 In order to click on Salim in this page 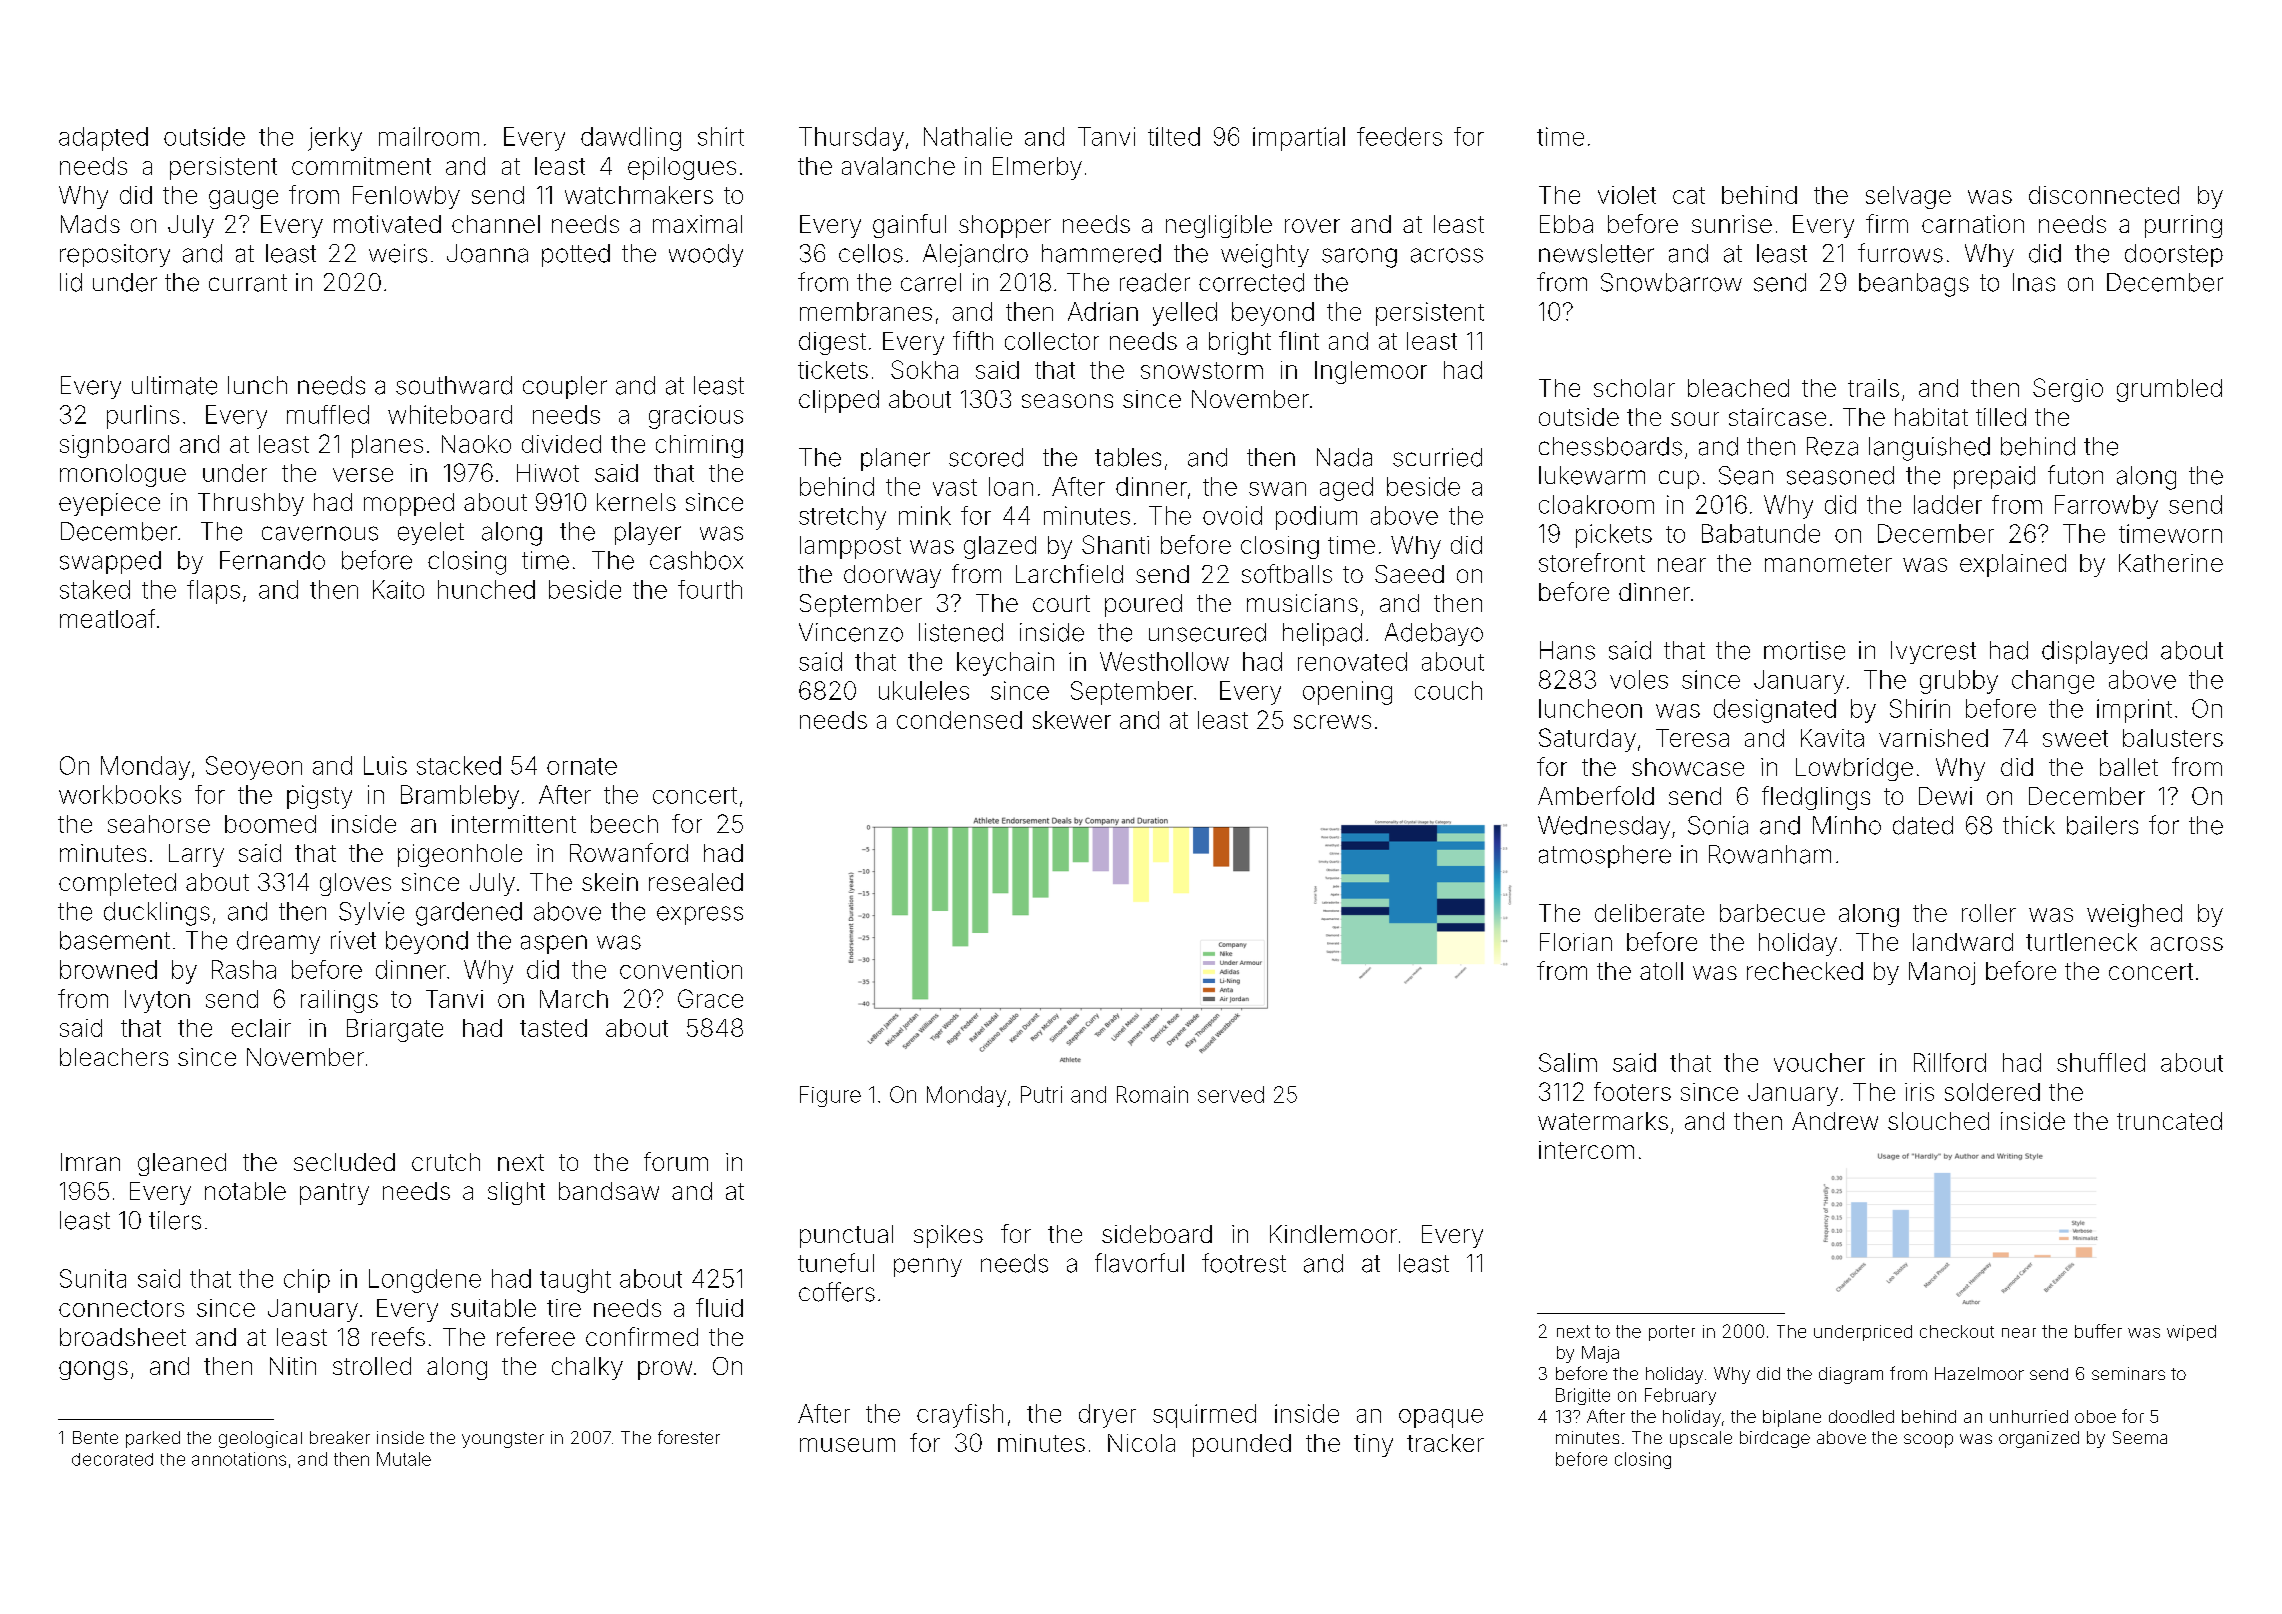, I will do `click(1568, 1062)`.
